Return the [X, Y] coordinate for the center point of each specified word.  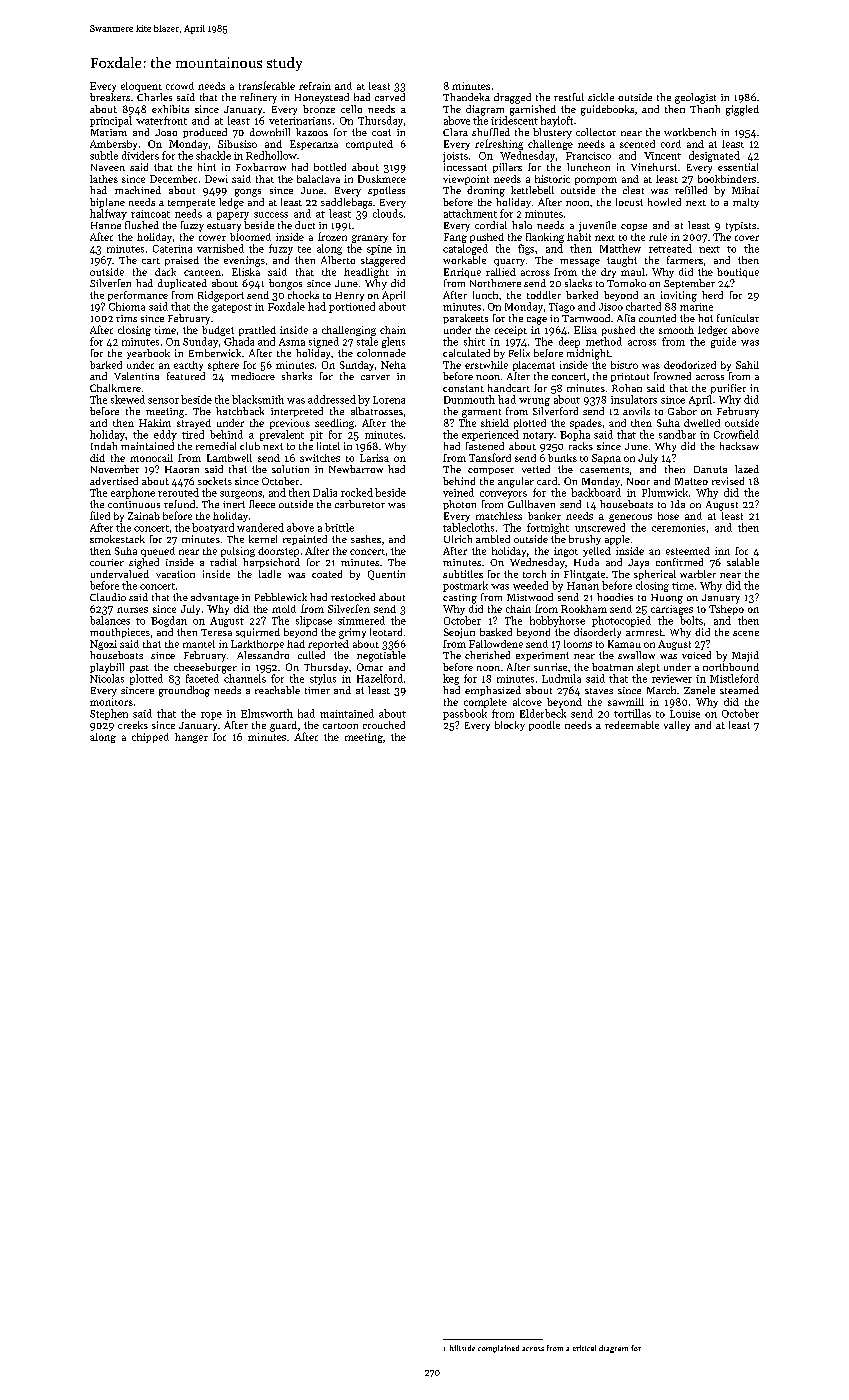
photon [459, 505]
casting [460, 599]
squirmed [258, 633]
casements [604, 470]
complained [498, 1349]
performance [138, 296]
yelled [597, 552]
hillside [462, 1348]
